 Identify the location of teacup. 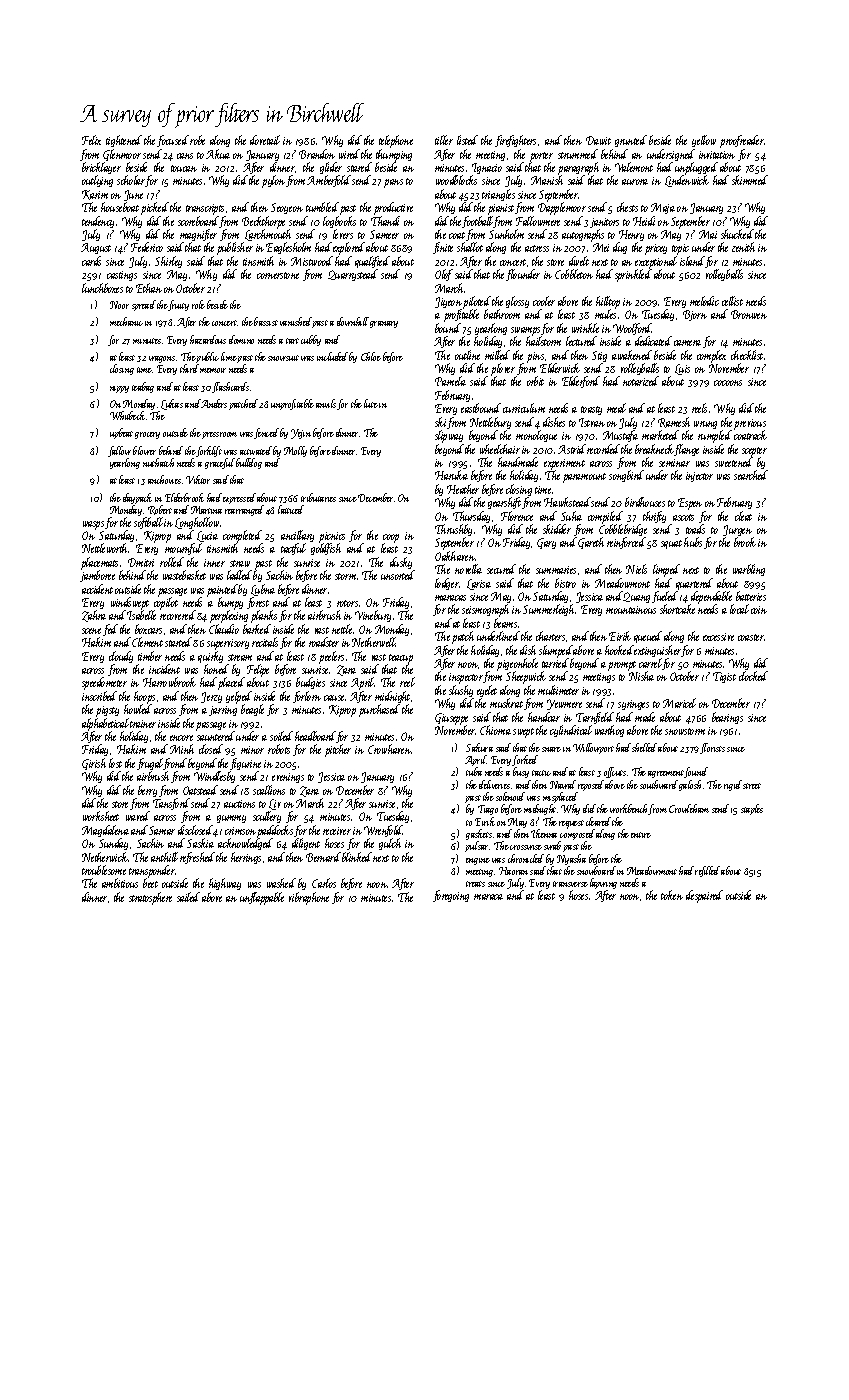
(401, 659).
